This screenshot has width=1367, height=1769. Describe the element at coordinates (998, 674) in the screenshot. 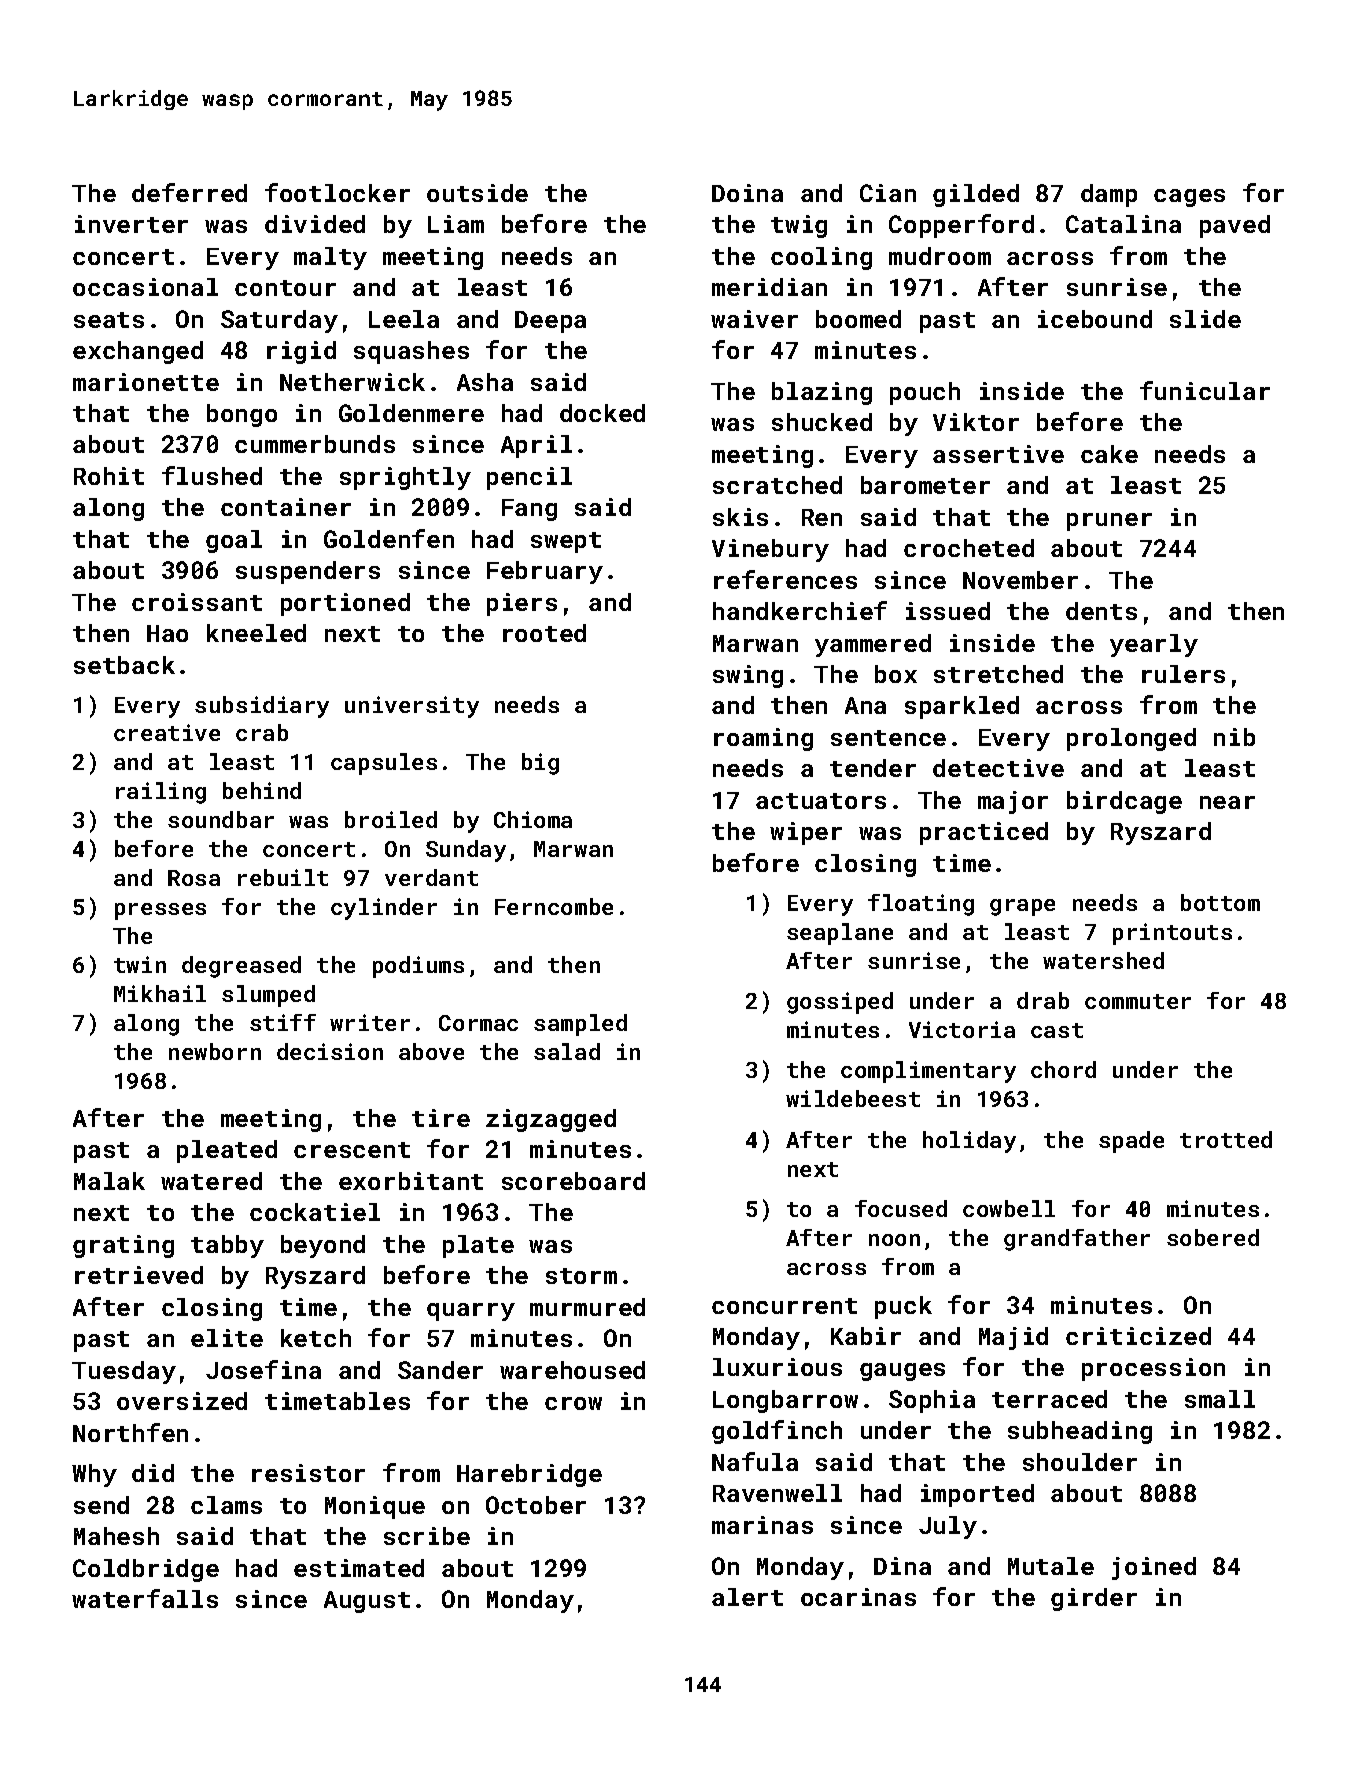

I see `stretched` at that location.
